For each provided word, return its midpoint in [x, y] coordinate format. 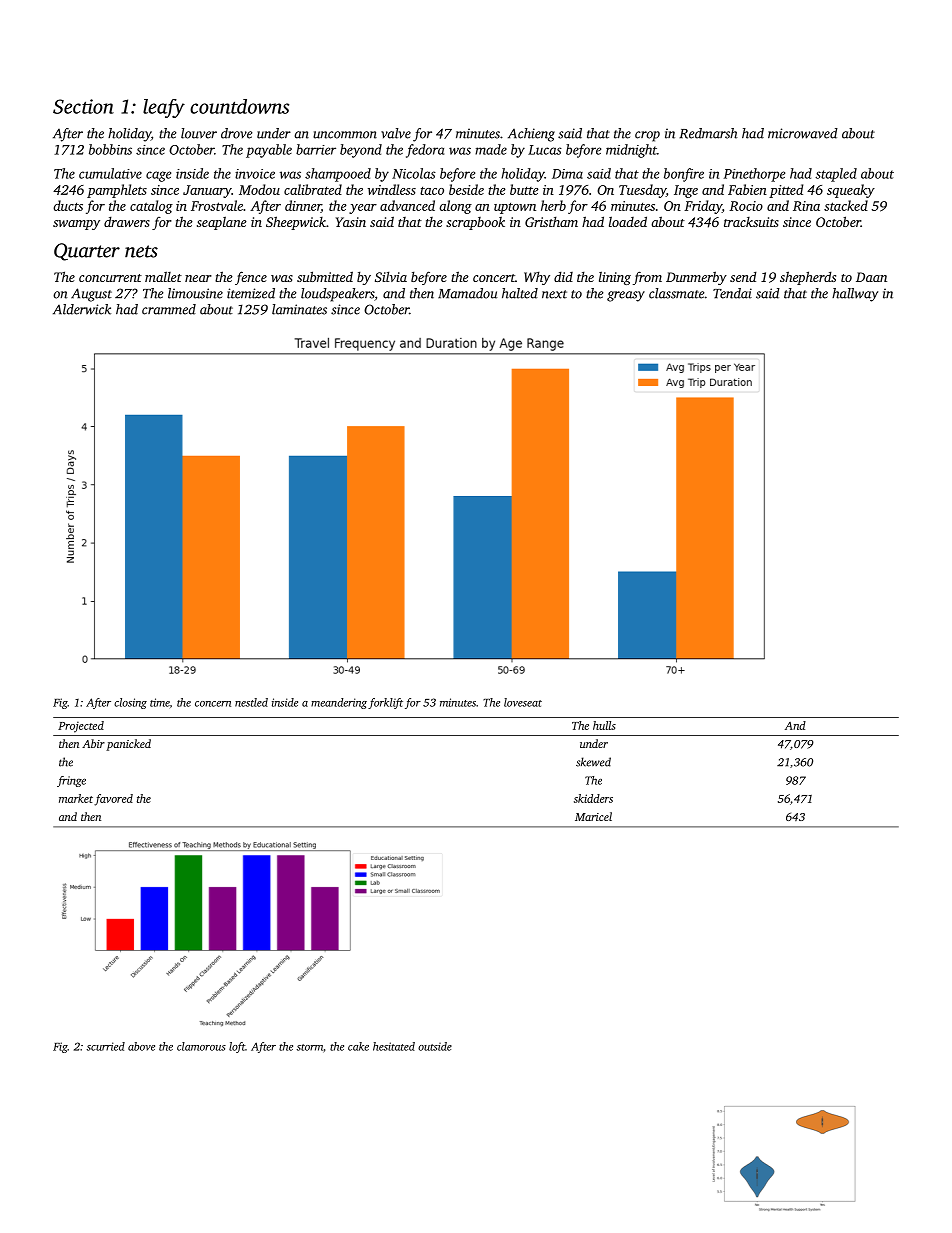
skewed [593, 762]
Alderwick [82, 309]
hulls [604, 725]
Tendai [732, 293]
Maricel [593, 816]
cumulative [110, 173]
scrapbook [475, 223]
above [141, 1046]
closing [130, 703]
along [455, 207]
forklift [385, 703]
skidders [593, 798]
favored [113, 800]
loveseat [523, 702]
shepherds [808, 278]
